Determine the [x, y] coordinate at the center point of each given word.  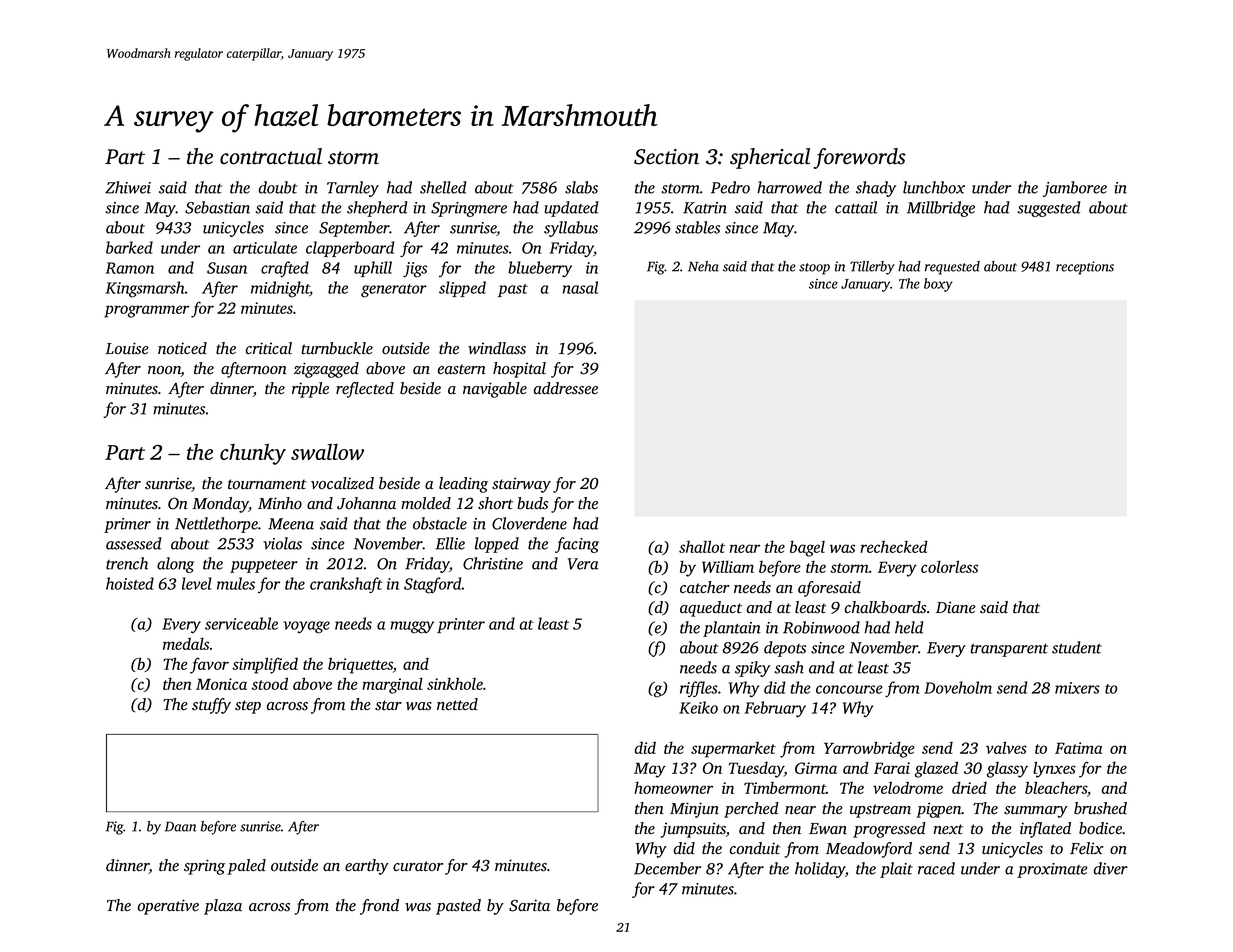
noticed [182, 348]
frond [379, 907]
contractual [271, 156]
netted [457, 704]
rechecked [894, 546]
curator [418, 866]
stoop [814, 269]
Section [666, 157]
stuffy [211, 706]
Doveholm [958, 687]
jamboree [1075, 189]
